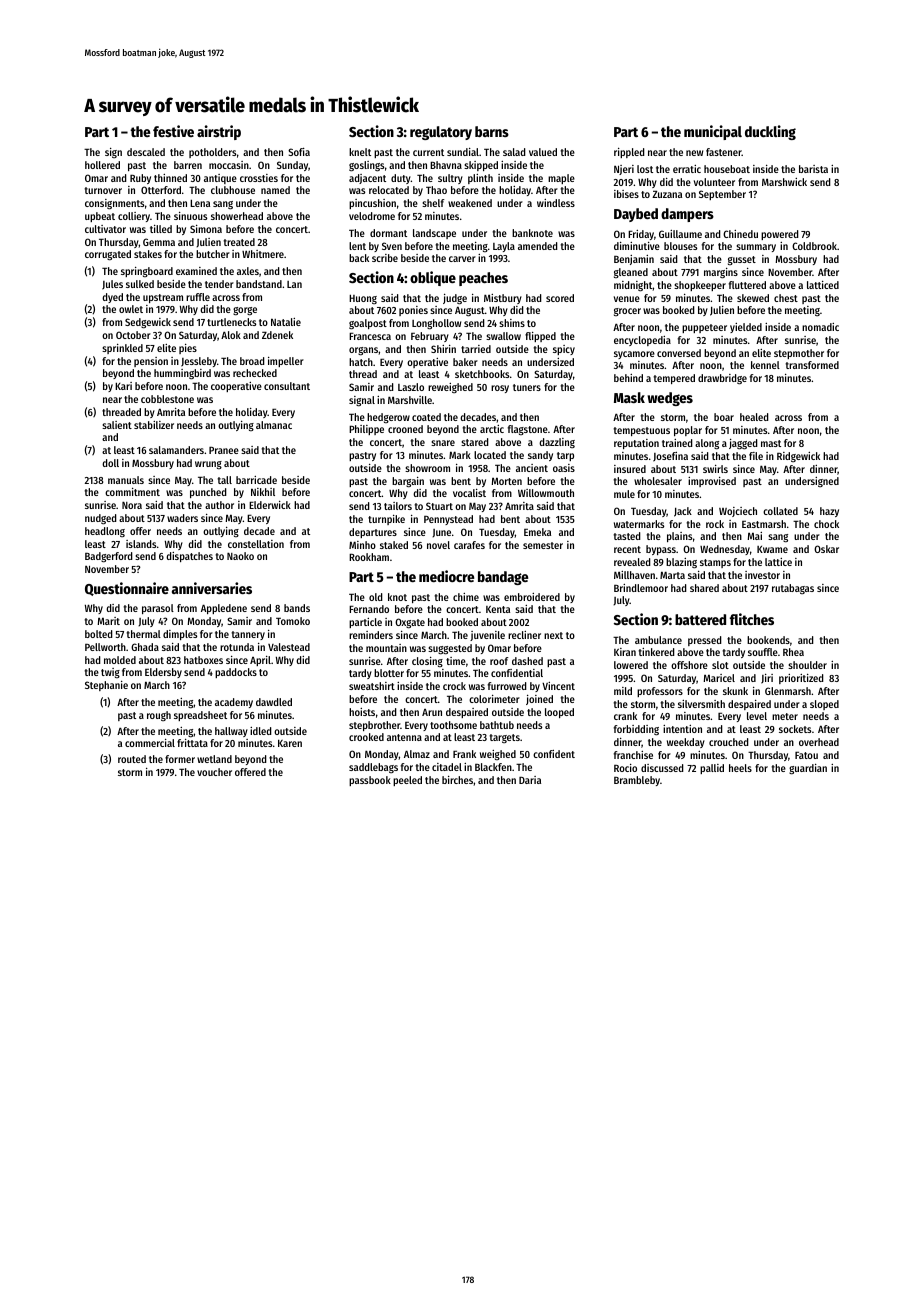  Describe the element at coordinates (722, 379) in the page. I see `drawbridge` at that location.
